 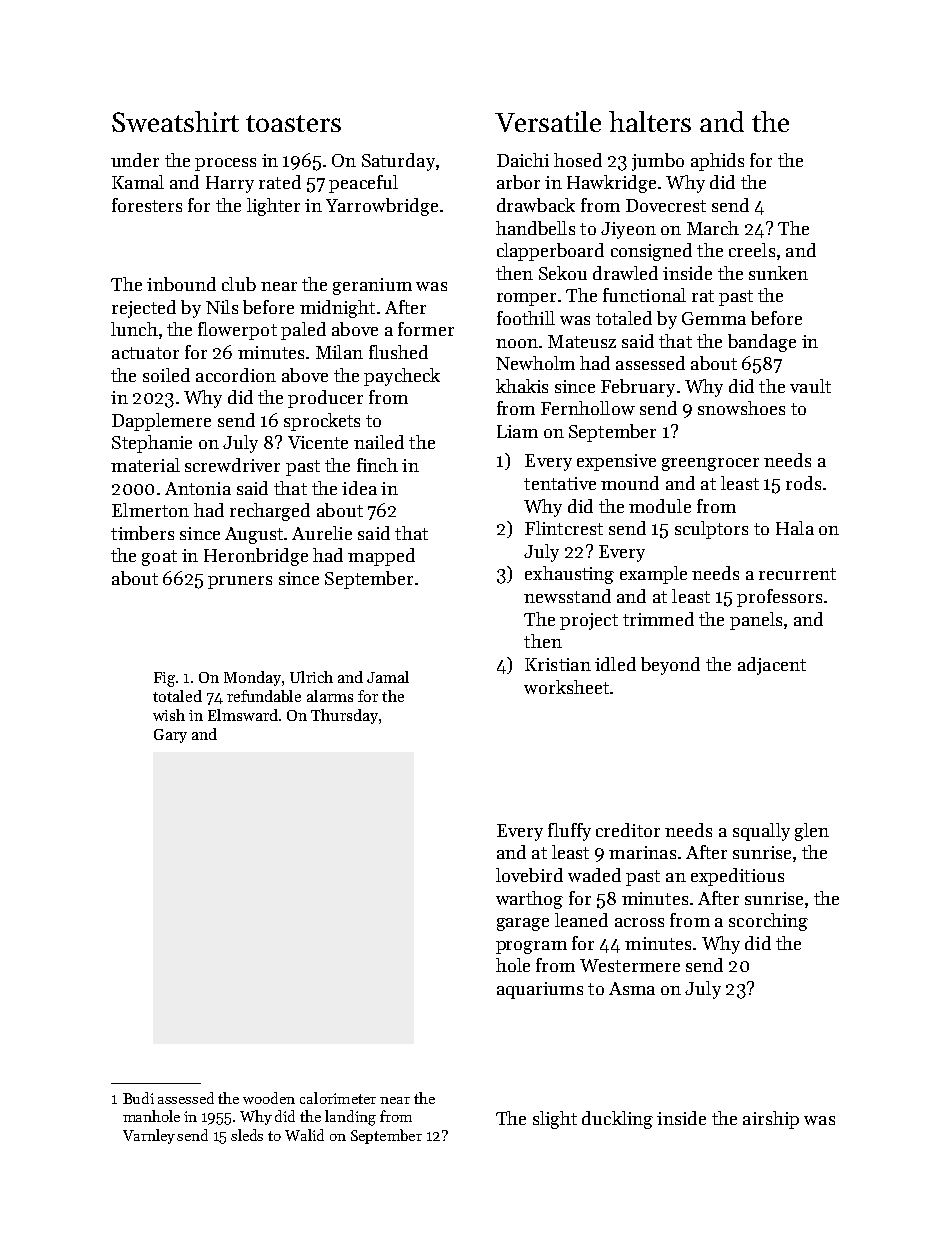 I want to click on flushed, so click(x=398, y=352).
